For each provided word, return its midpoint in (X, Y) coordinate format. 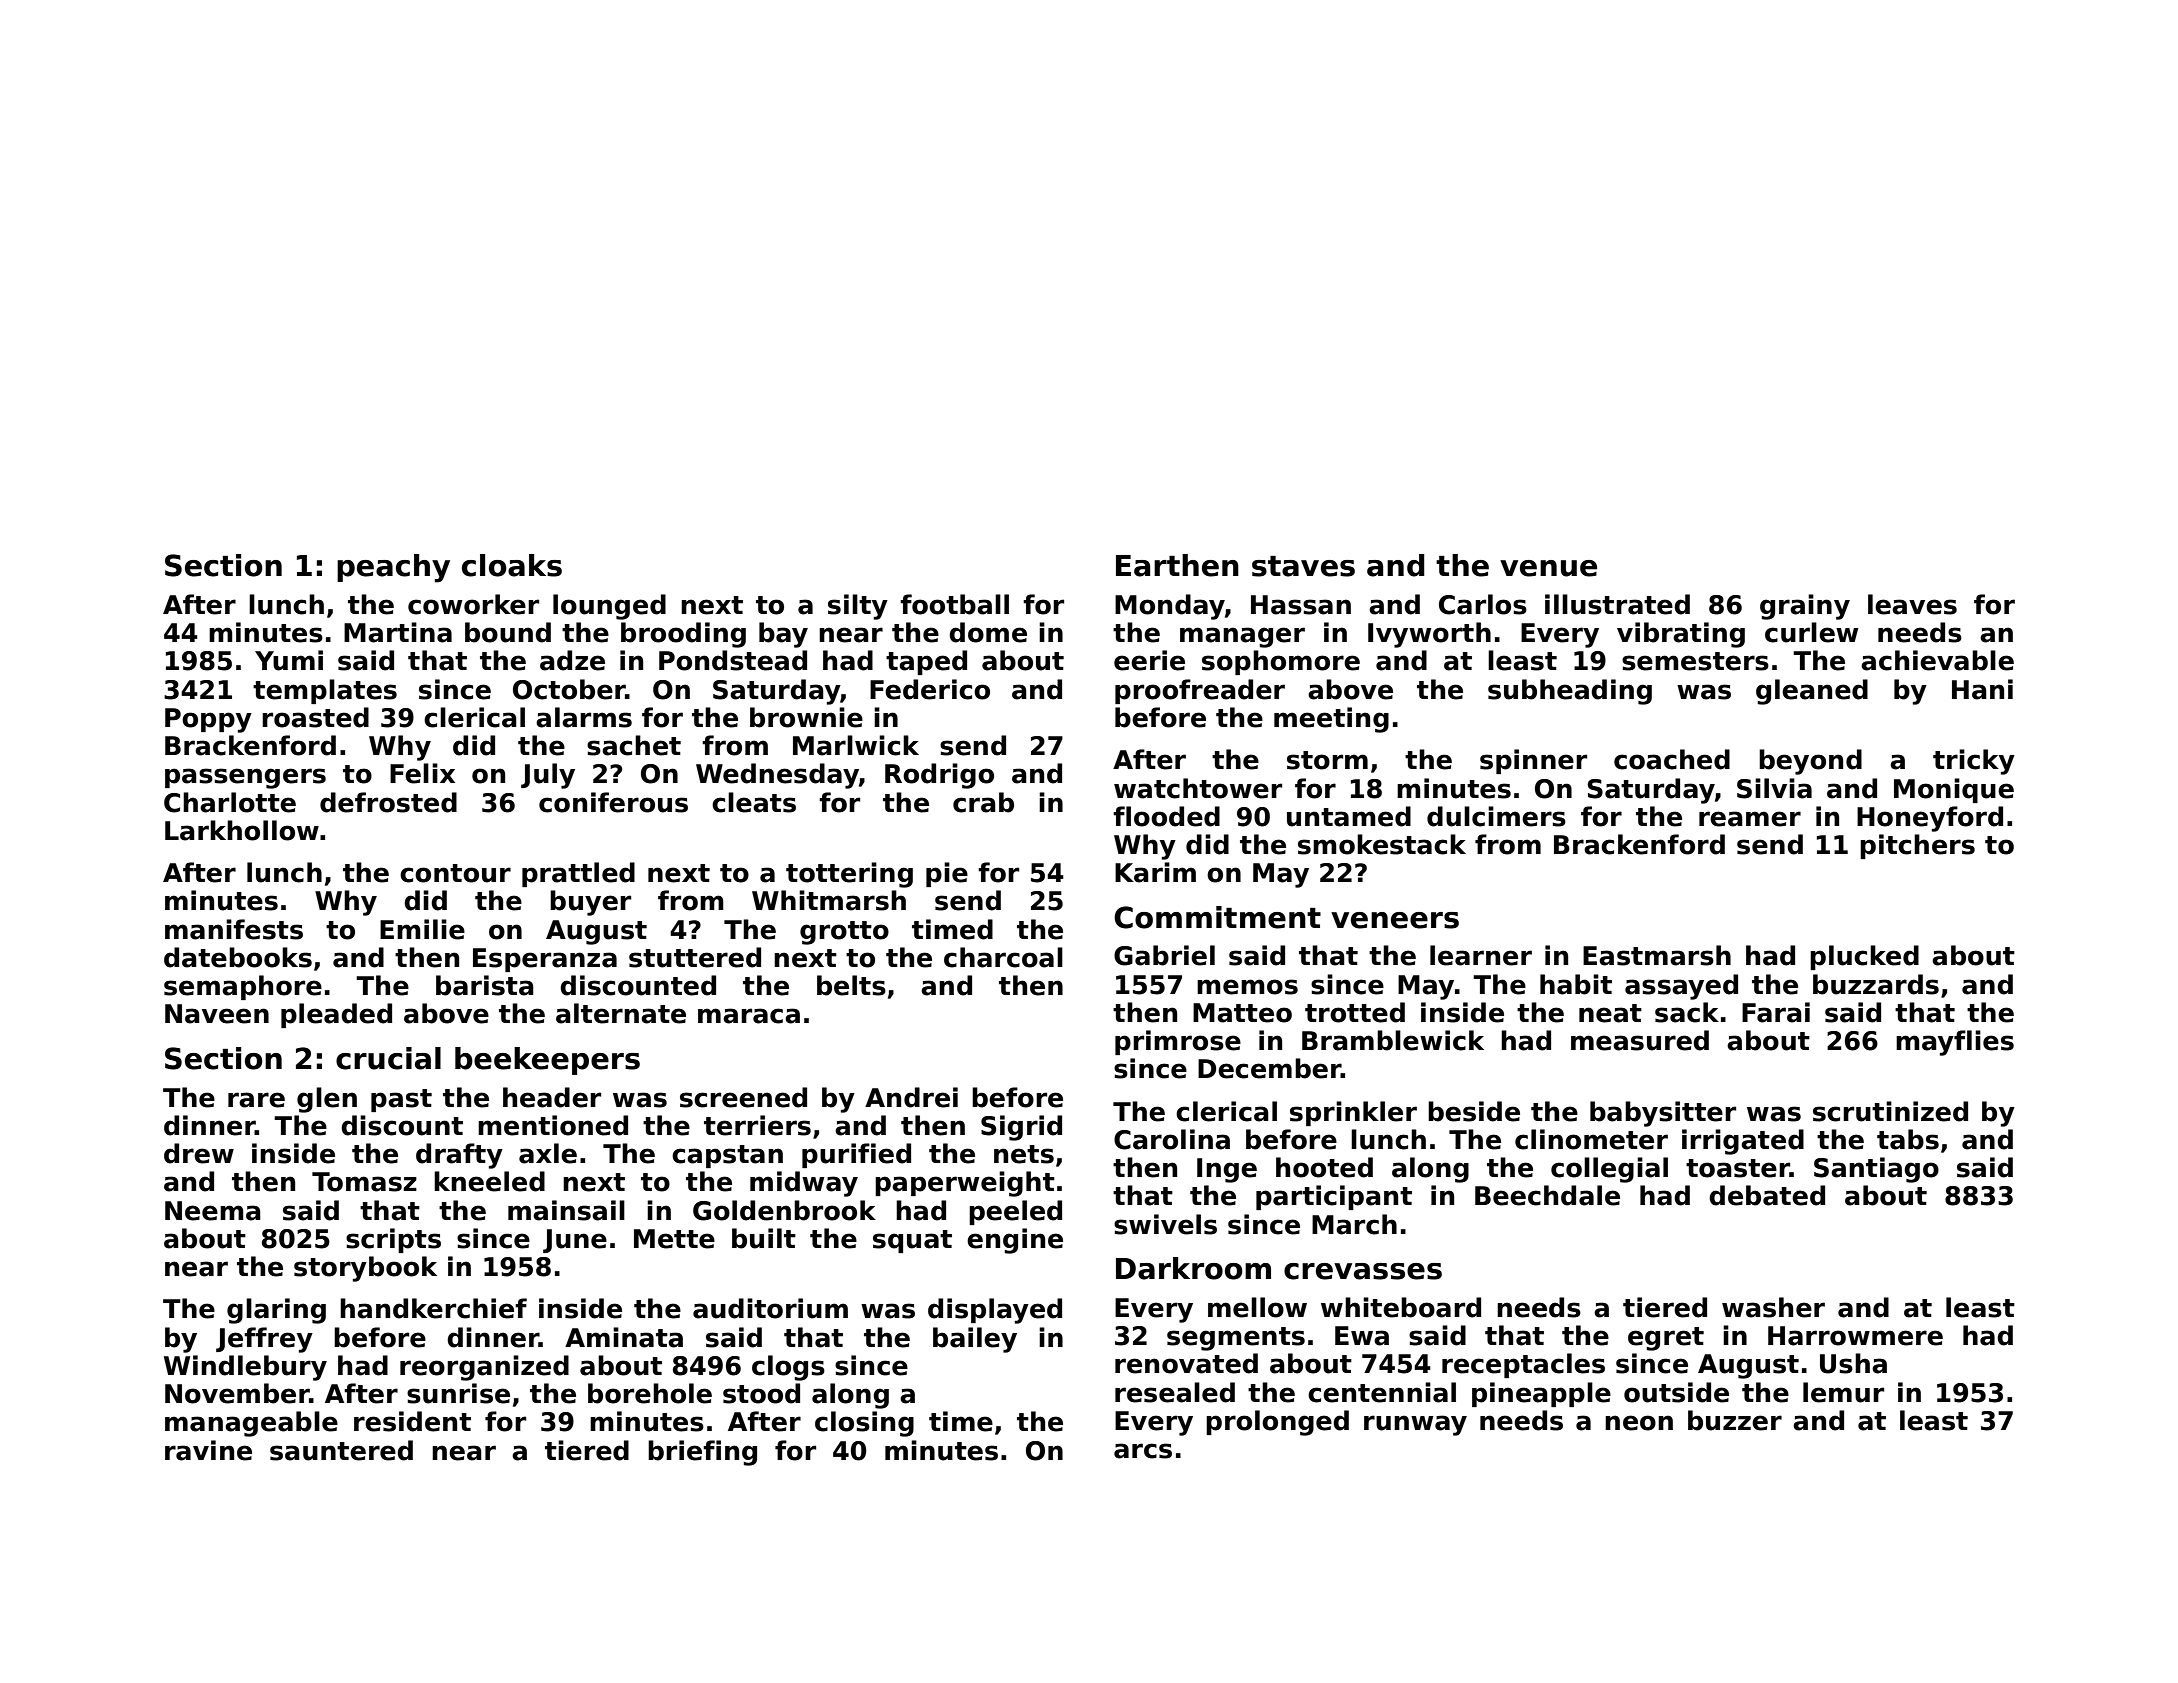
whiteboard (1401, 1307)
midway (804, 1184)
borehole (650, 1393)
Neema (213, 1211)
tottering (849, 875)
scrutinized (1890, 1111)
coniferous (613, 802)
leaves (1912, 604)
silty (858, 607)
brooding (683, 635)
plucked (1864, 957)
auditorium (770, 1308)
